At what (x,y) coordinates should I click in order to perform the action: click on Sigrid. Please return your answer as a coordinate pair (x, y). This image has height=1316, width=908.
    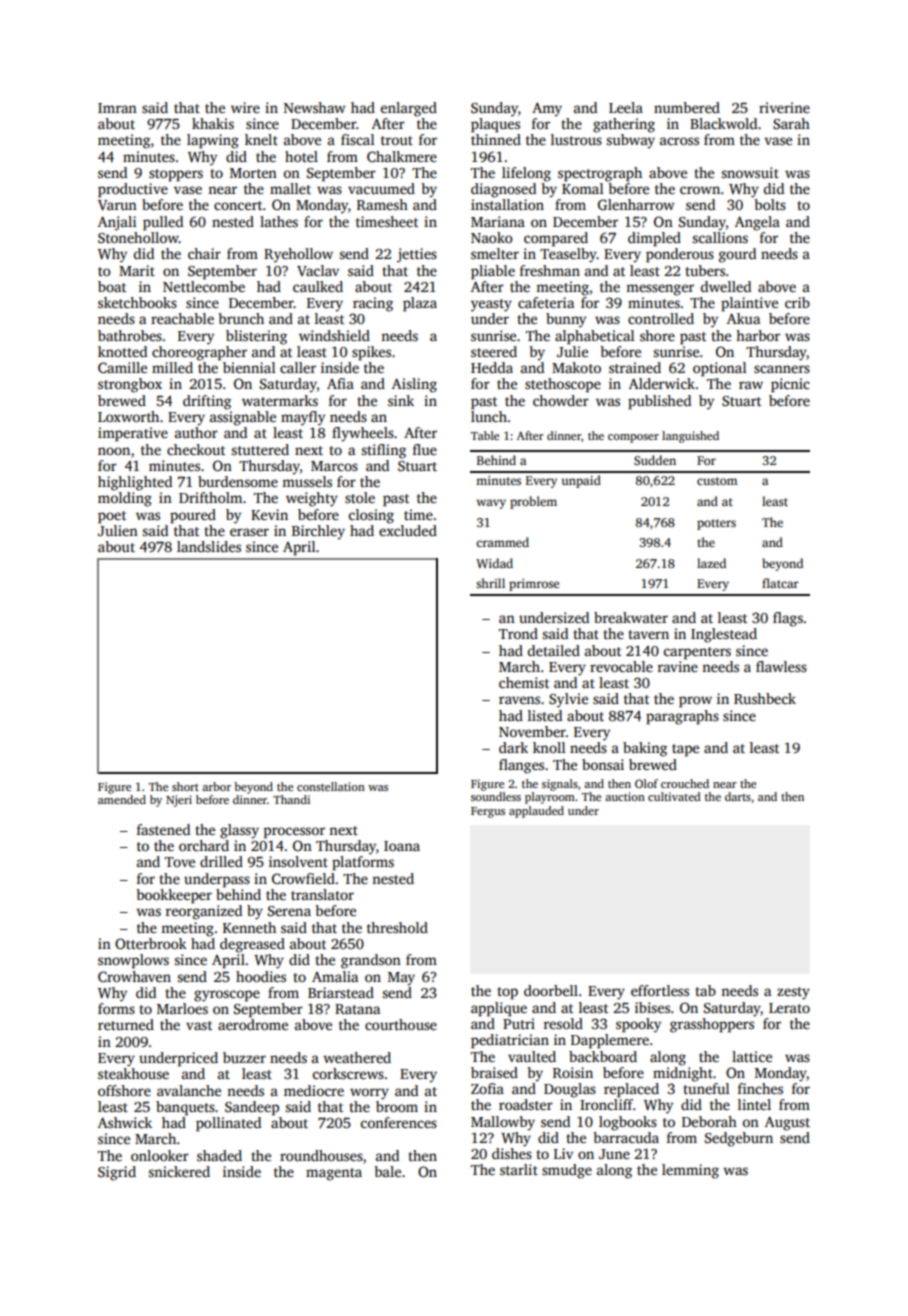
    Looking at the image, I should click on (117, 1173).
